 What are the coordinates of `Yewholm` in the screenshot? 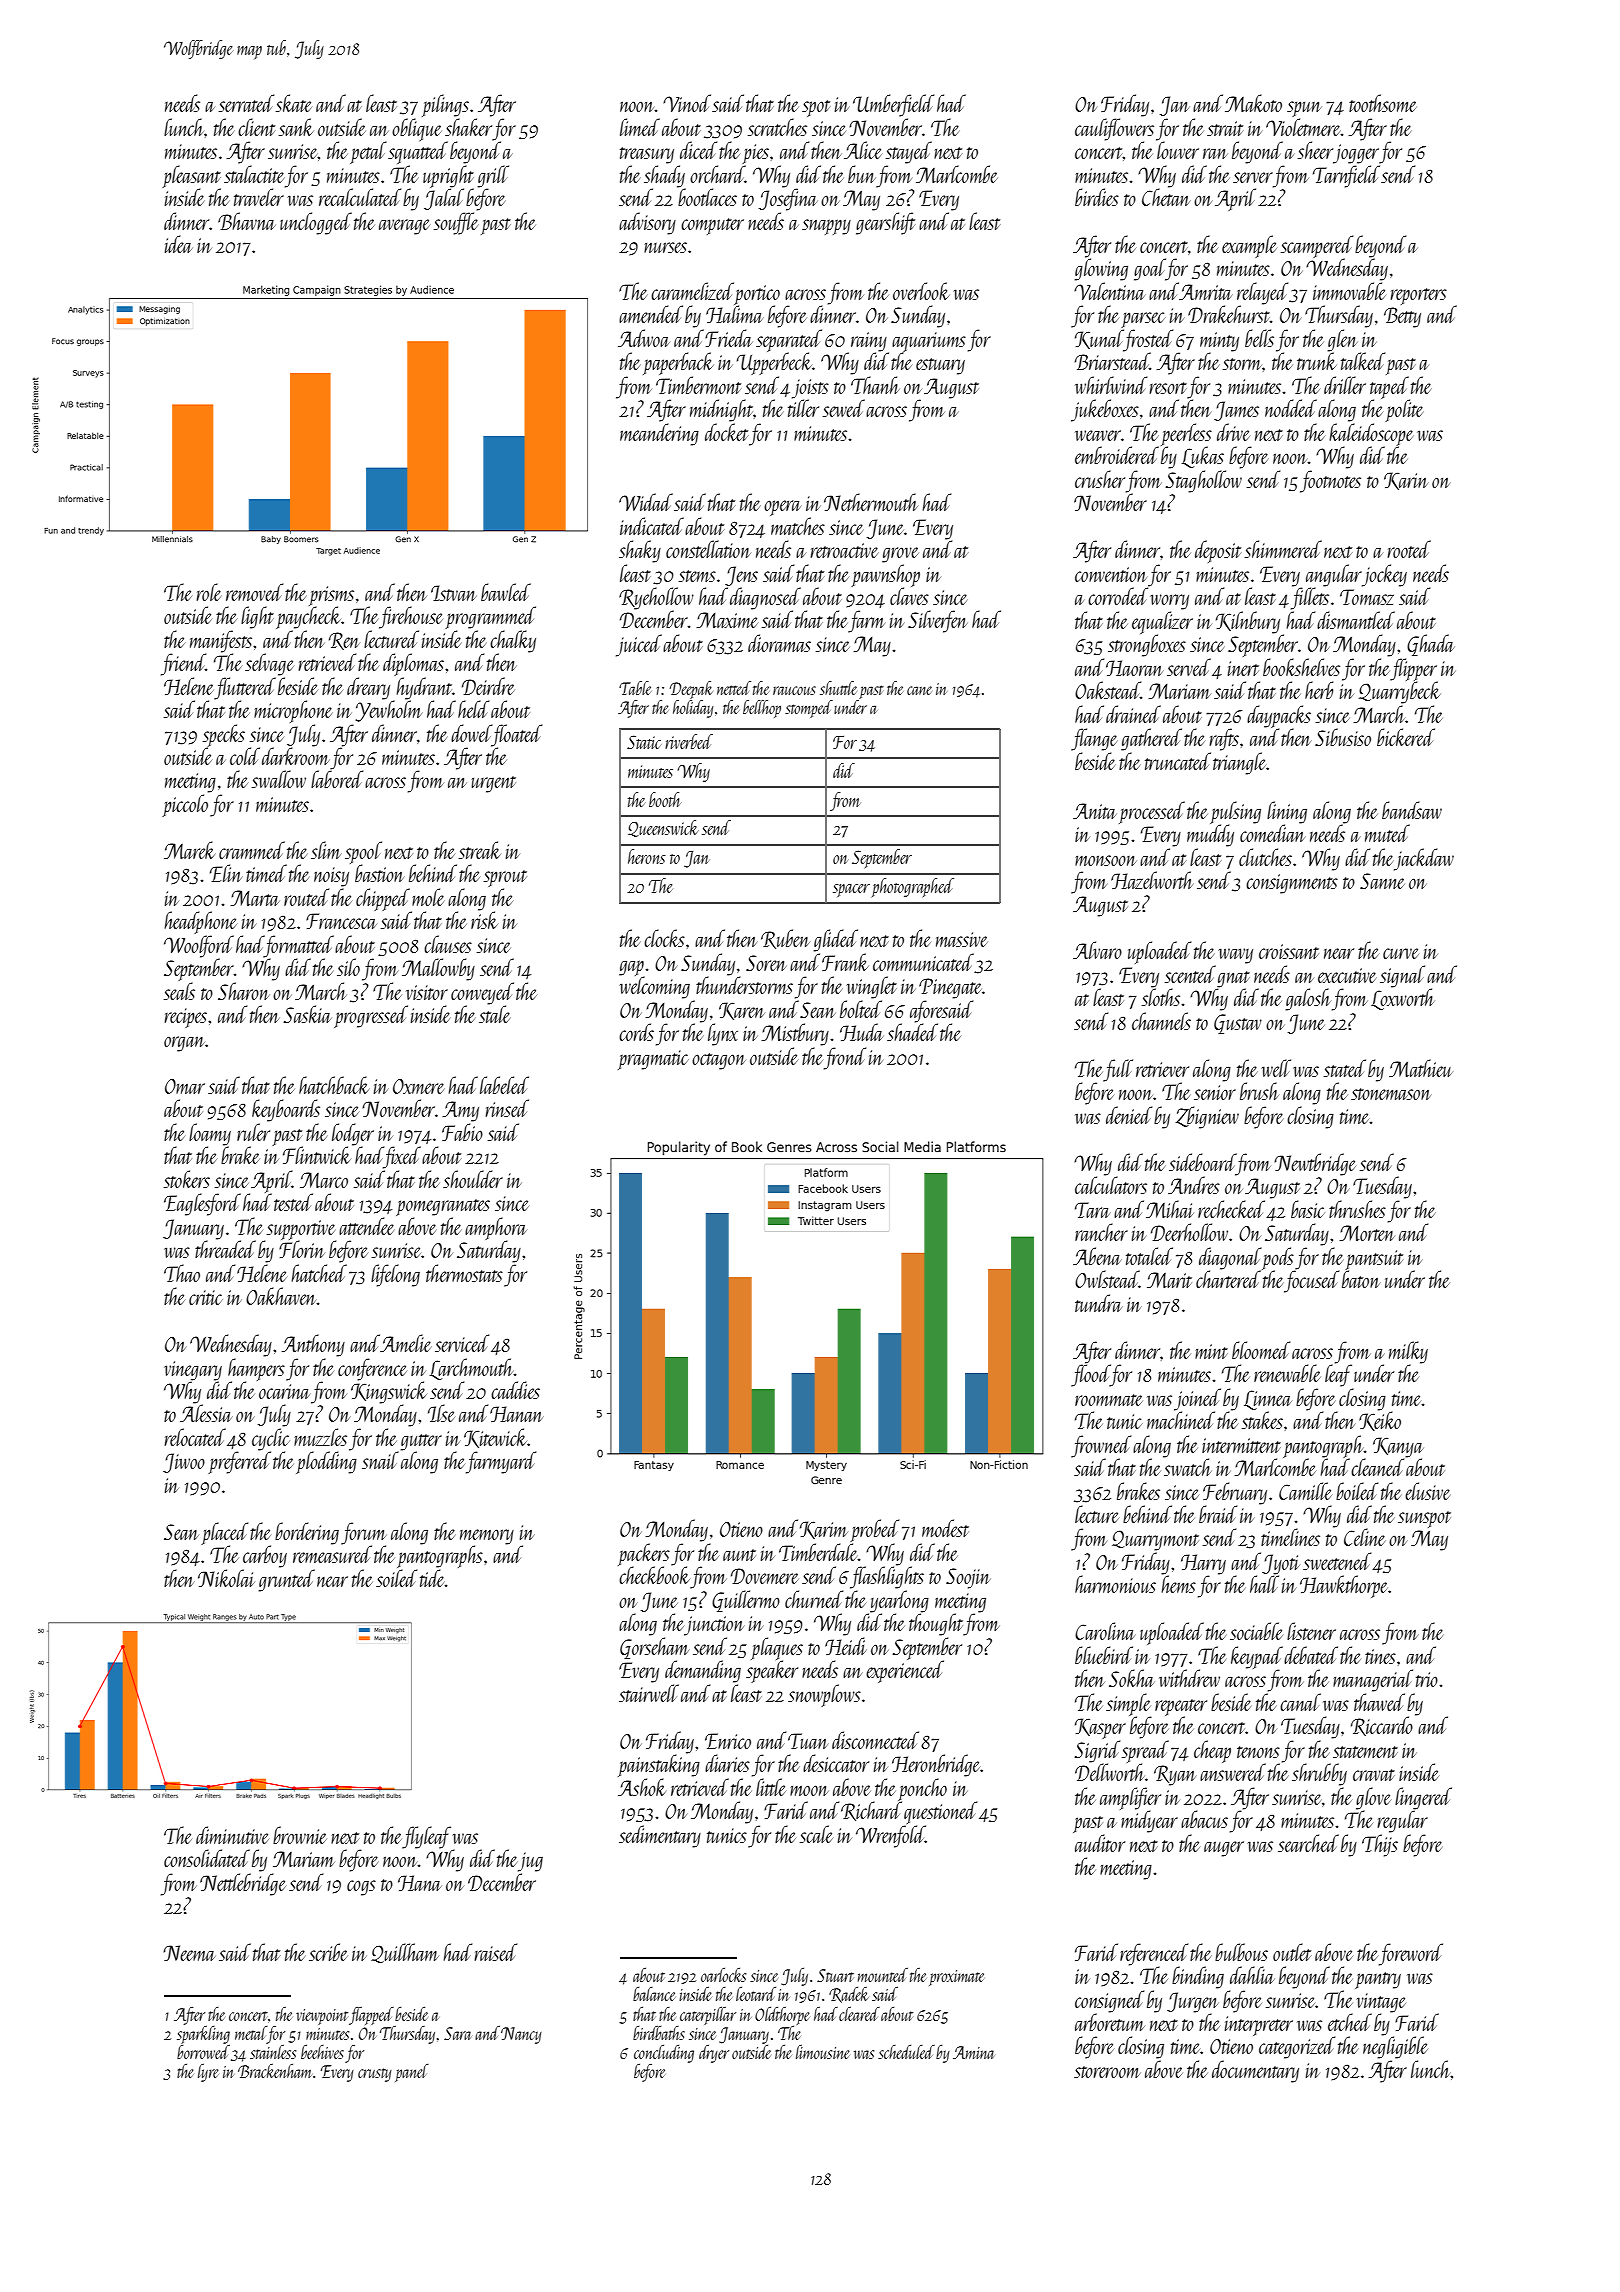 It's located at (389, 711).
